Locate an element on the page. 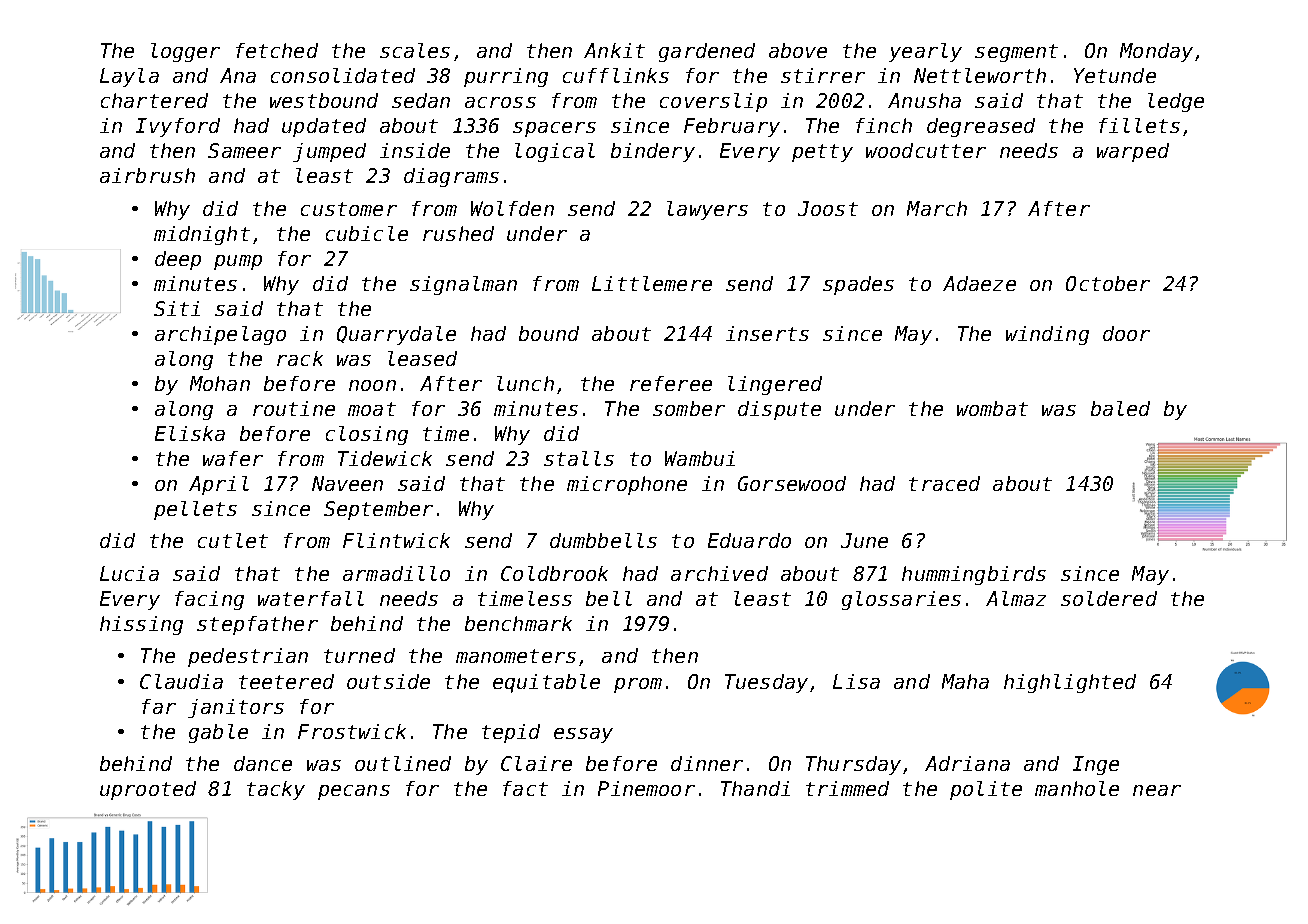  segment is located at coordinates (1016, 53).
